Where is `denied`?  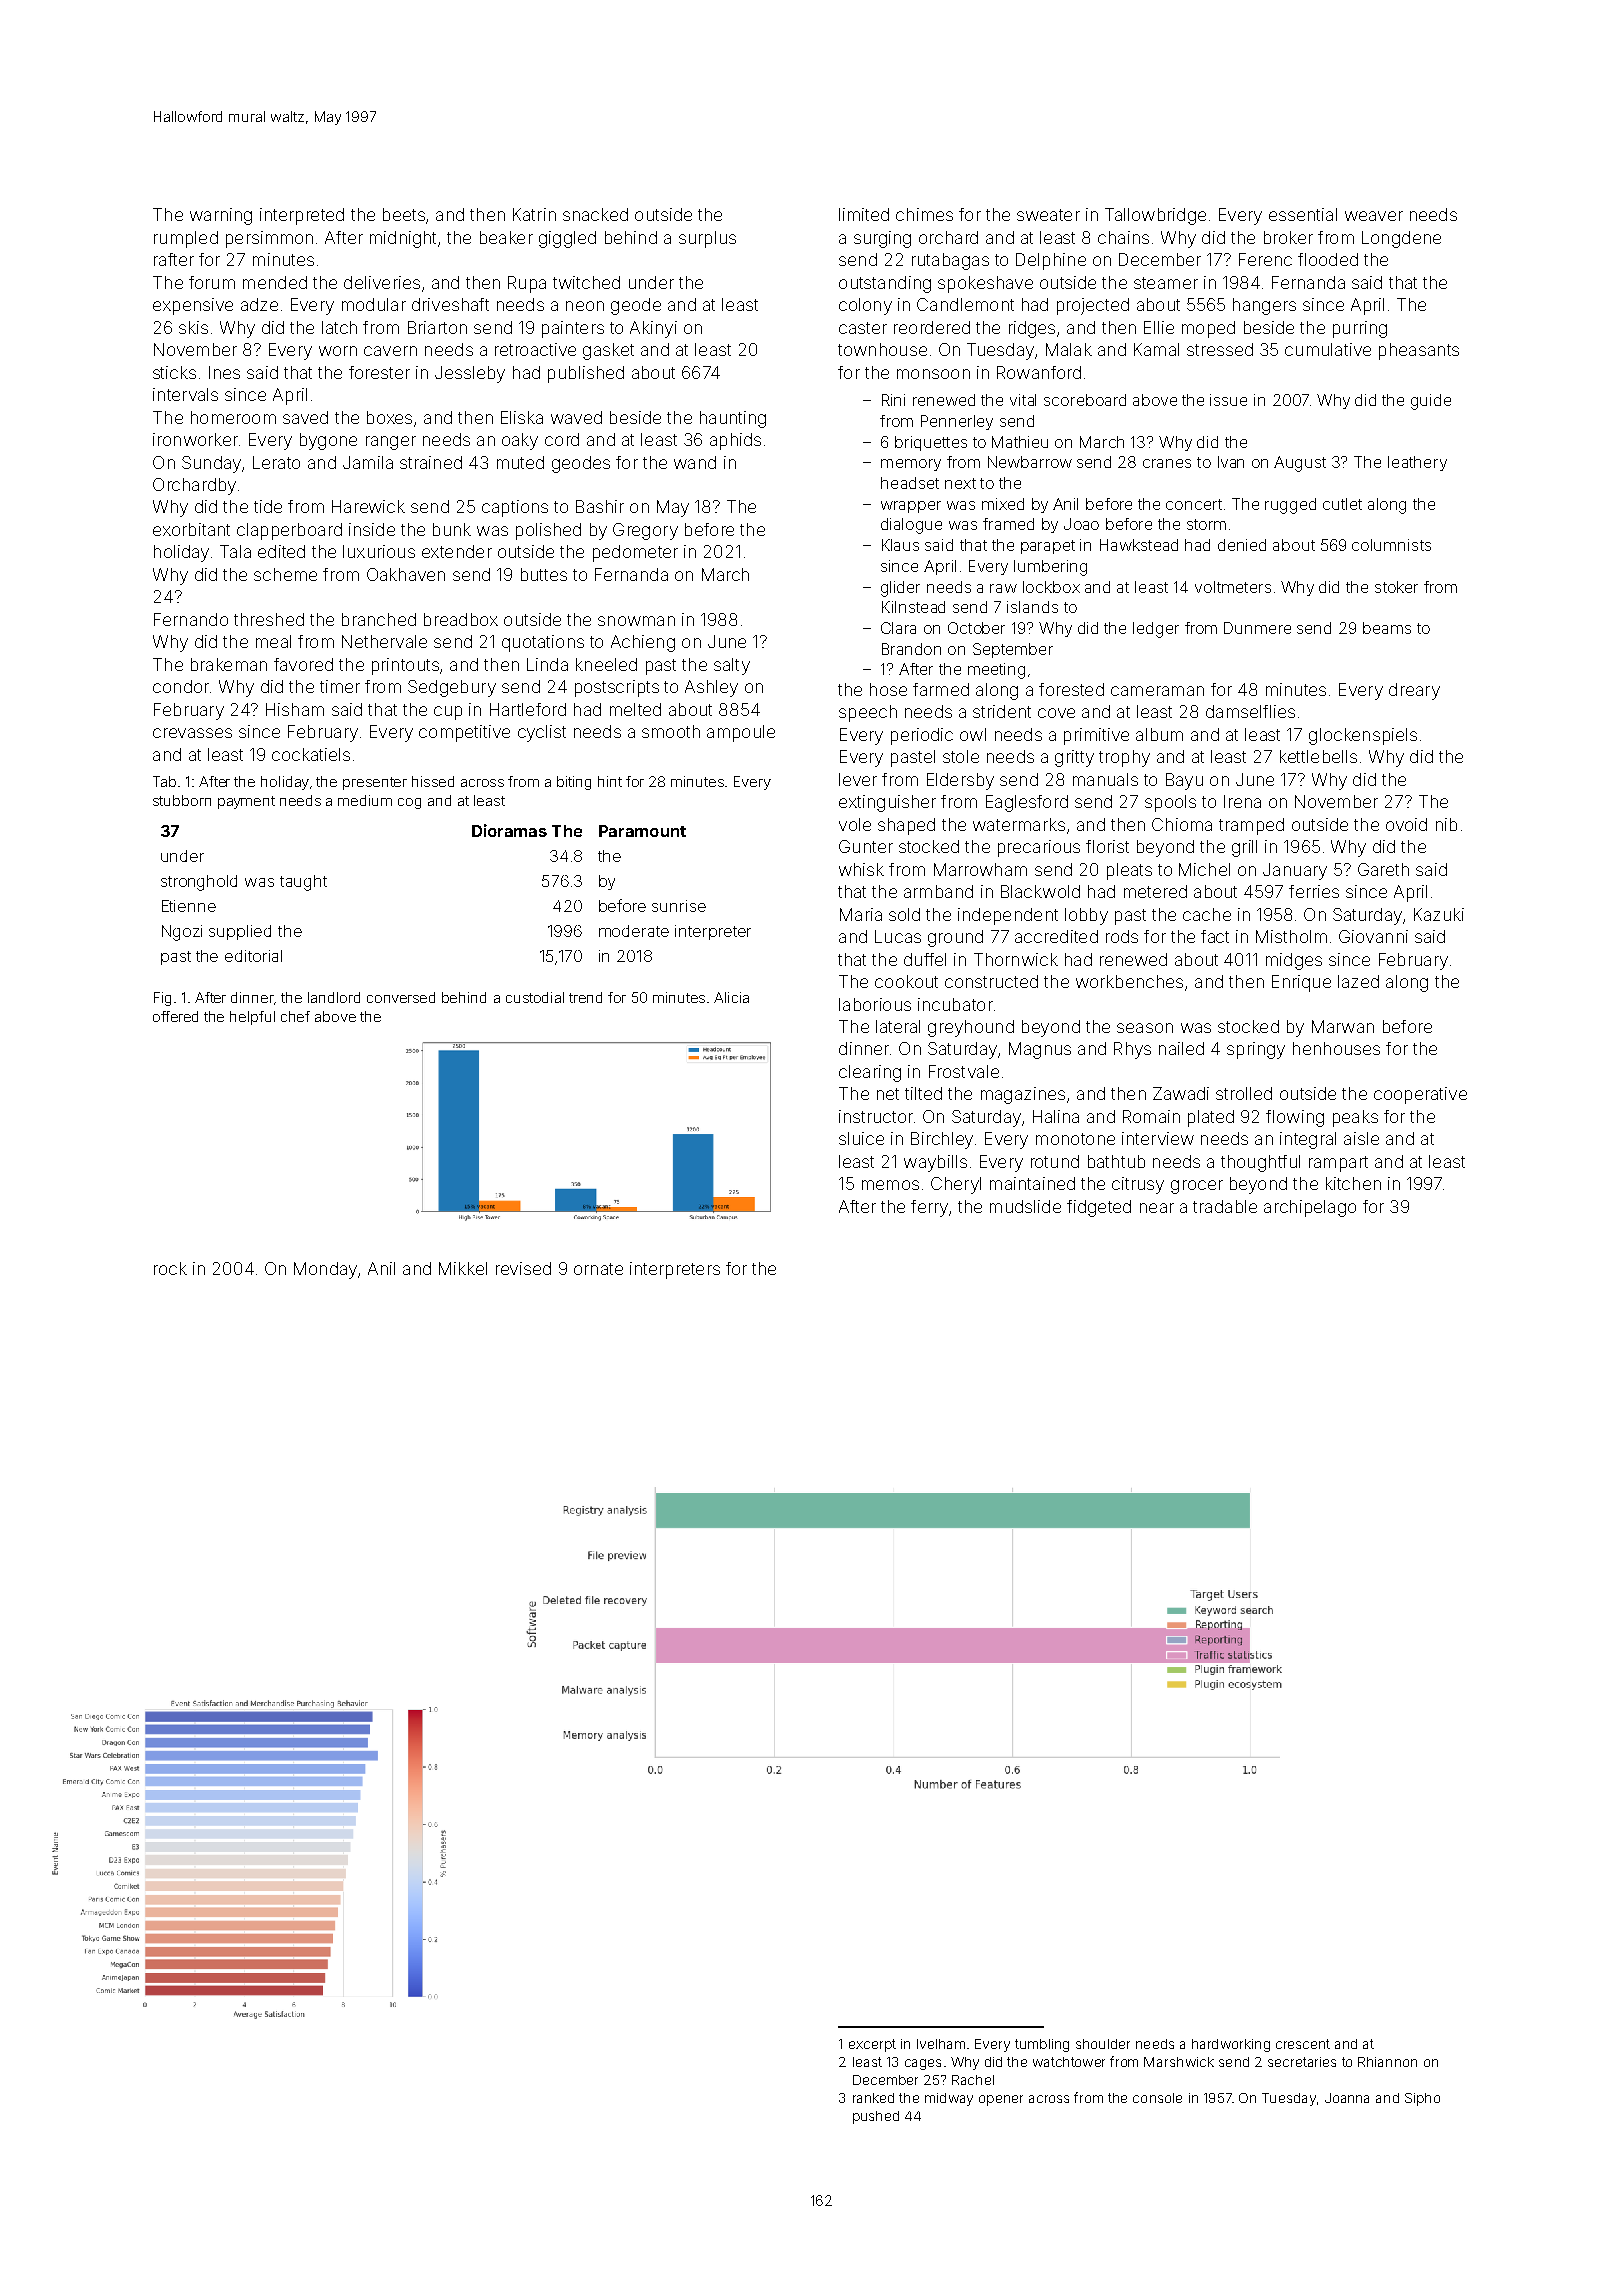 denied is located at coordinates (1242, 545).
